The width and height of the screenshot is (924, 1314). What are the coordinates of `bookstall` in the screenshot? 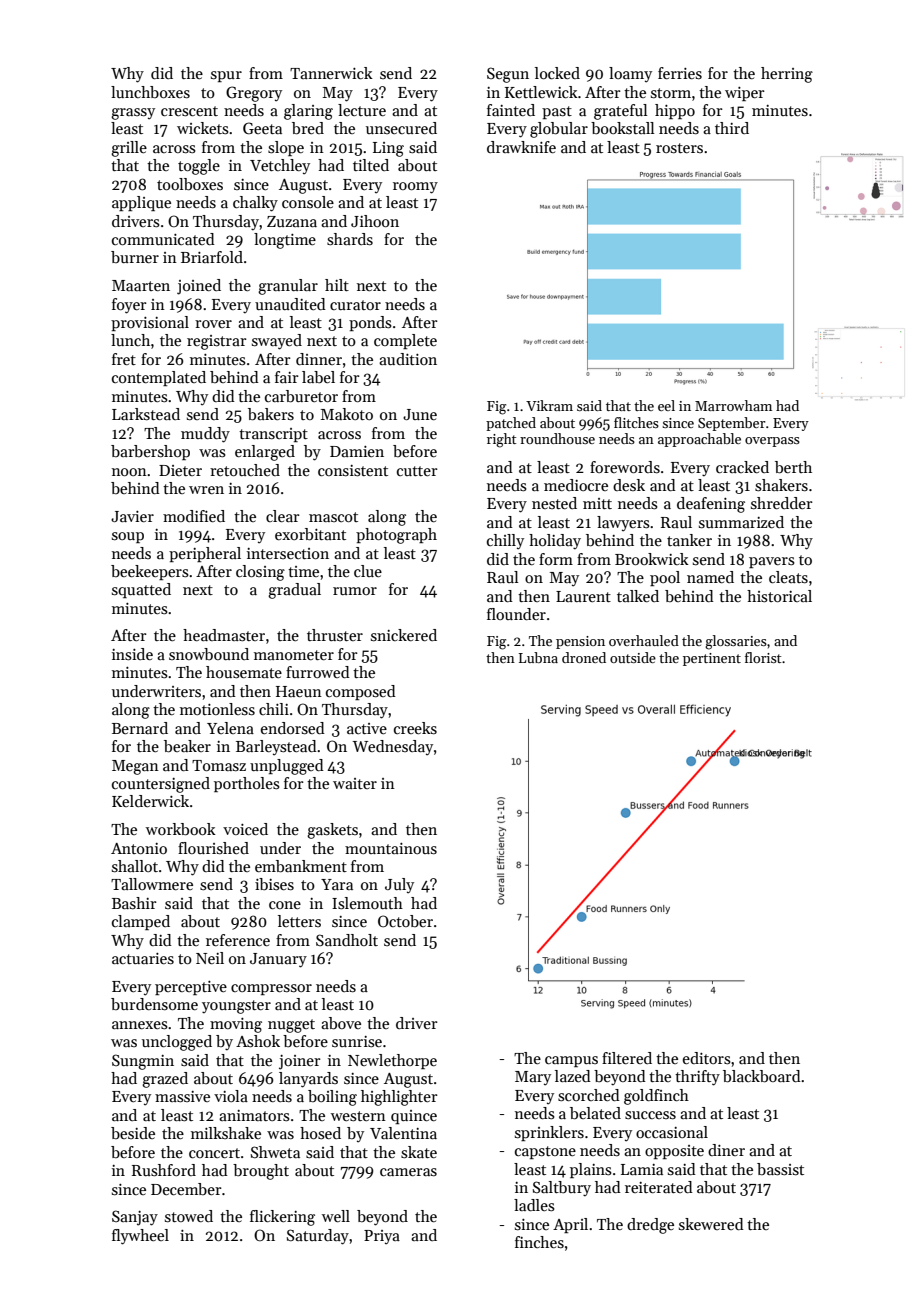 It's located at (622, 128).
